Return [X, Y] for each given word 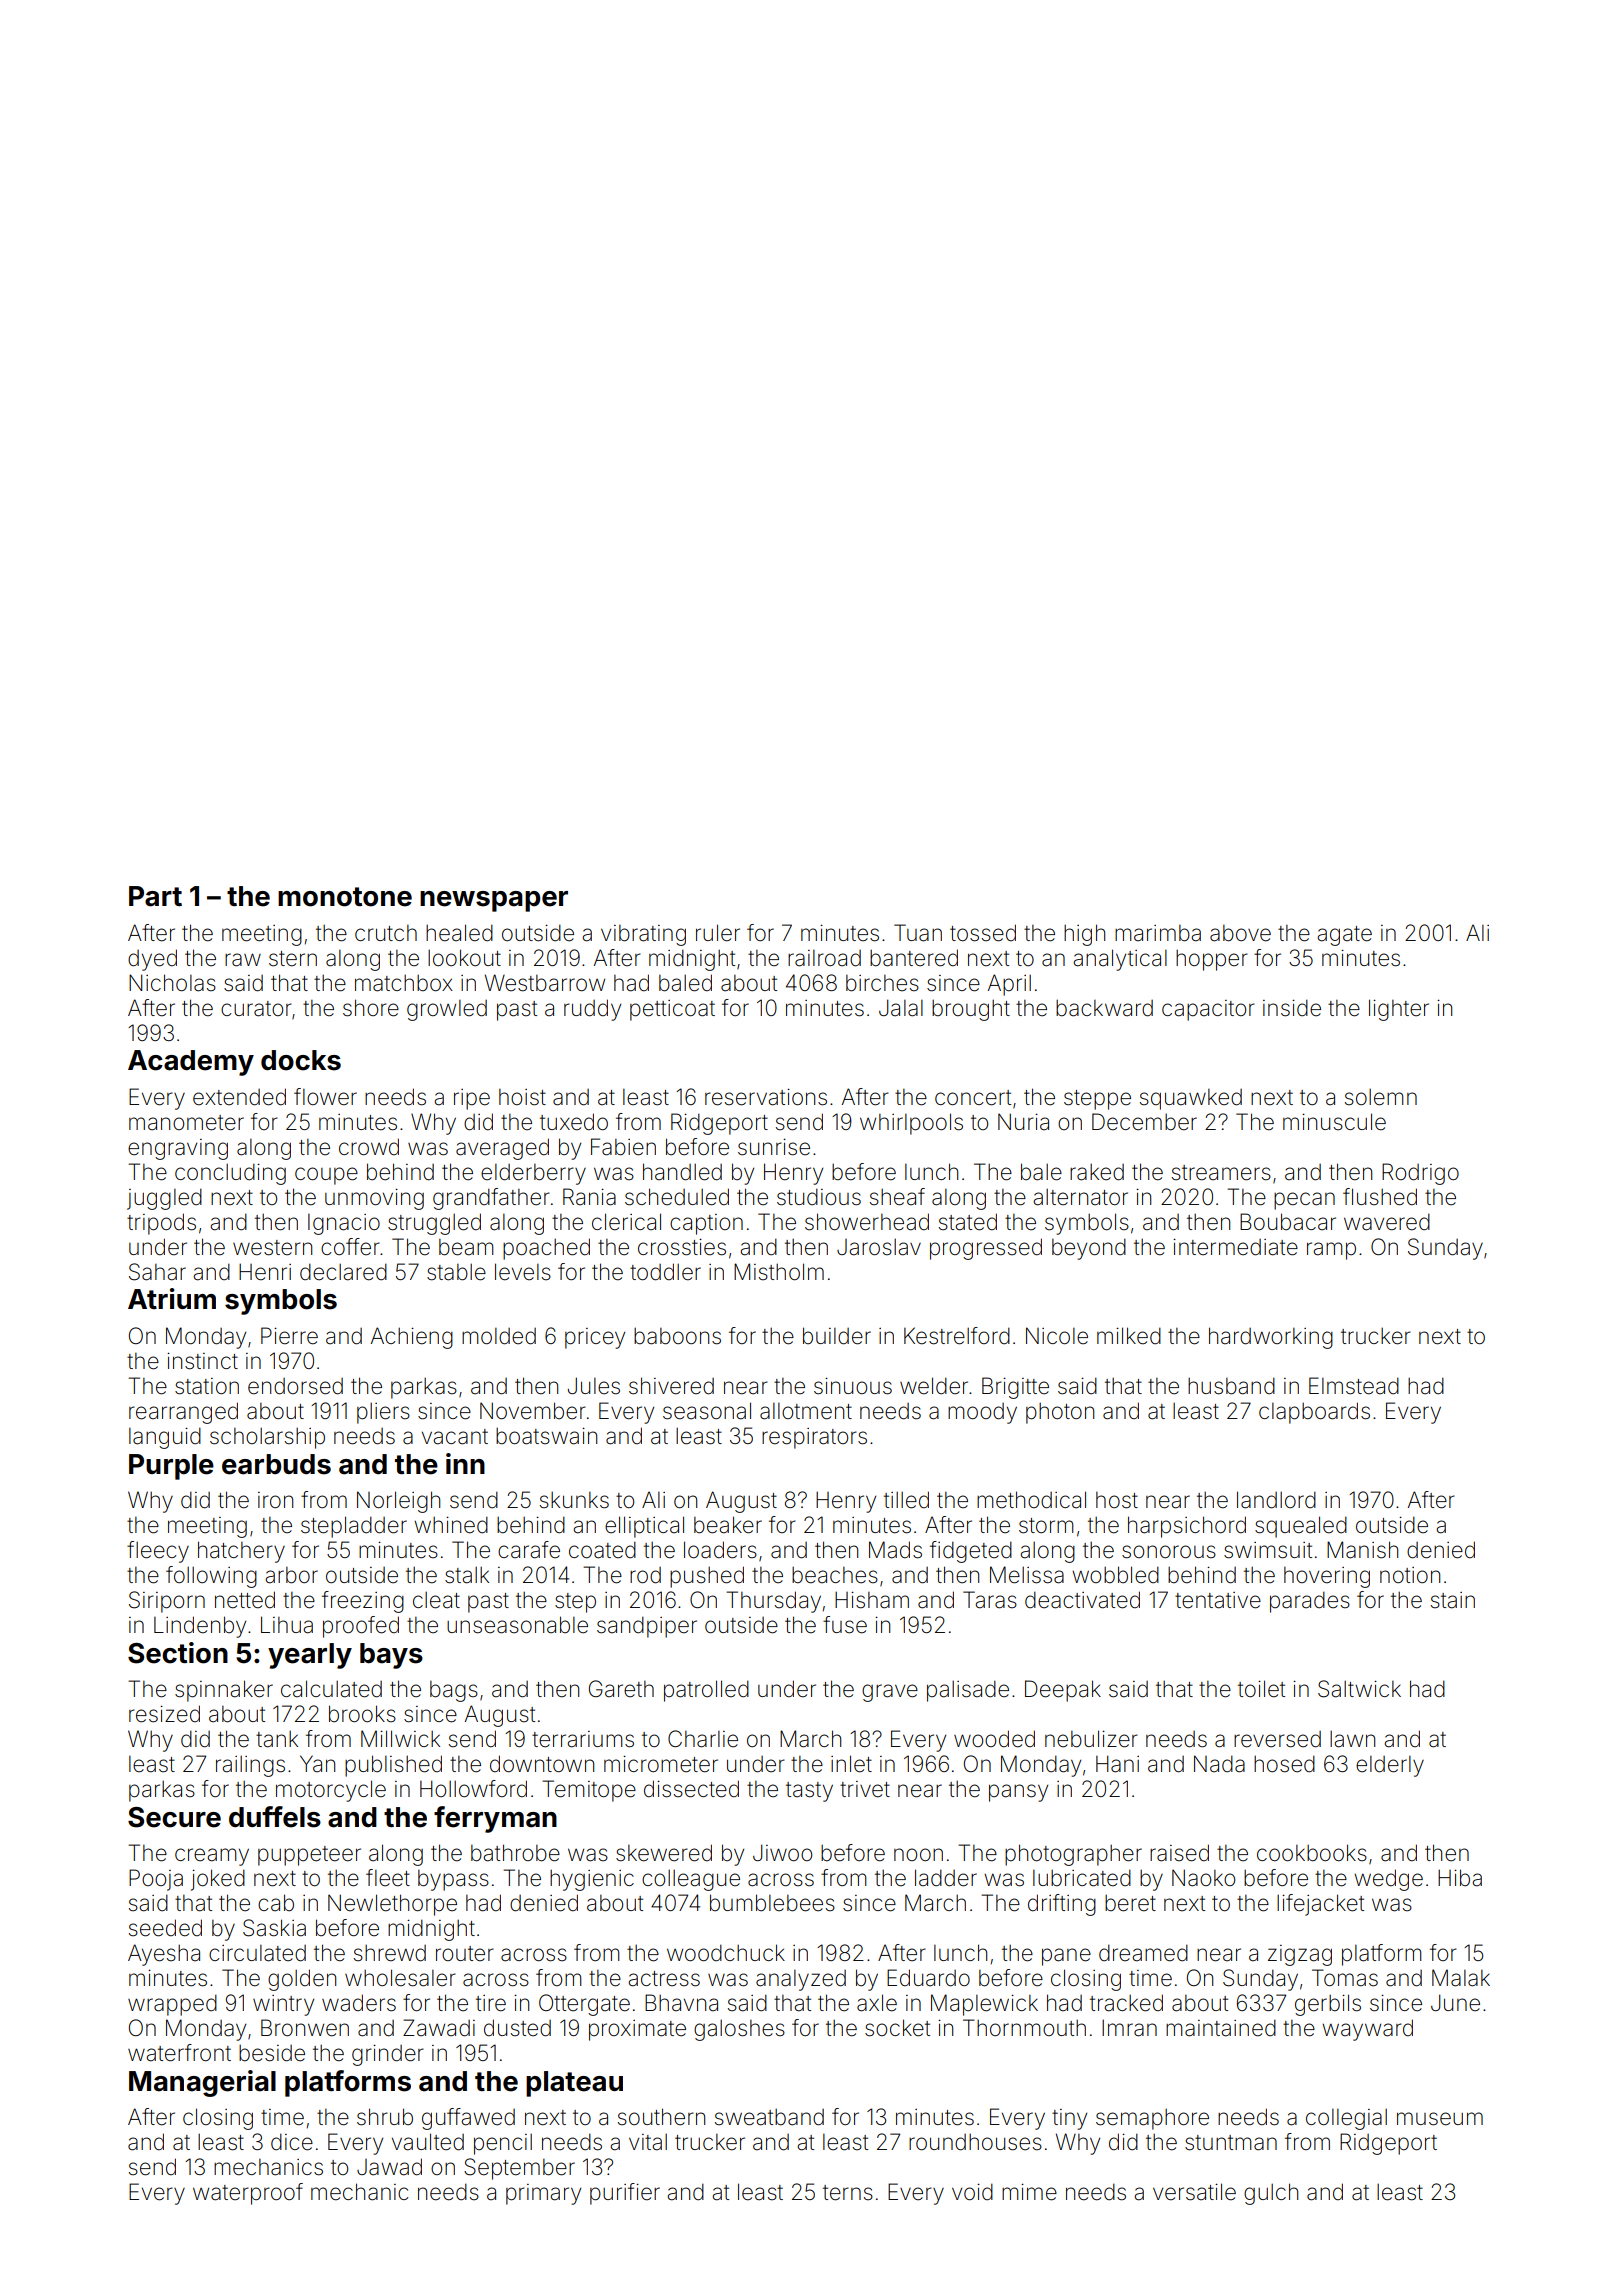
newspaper [494, 901]
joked [218, 1880]
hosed [1284, 1764]
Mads [895, 1550]
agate [1344, 936]
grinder [388, 2055]
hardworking [1271, 1338]
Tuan [918, 933]
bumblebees [772, 1903]
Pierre [289, 1336]
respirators [814, 1438]
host [1117, 1500]
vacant [455, 1437]
